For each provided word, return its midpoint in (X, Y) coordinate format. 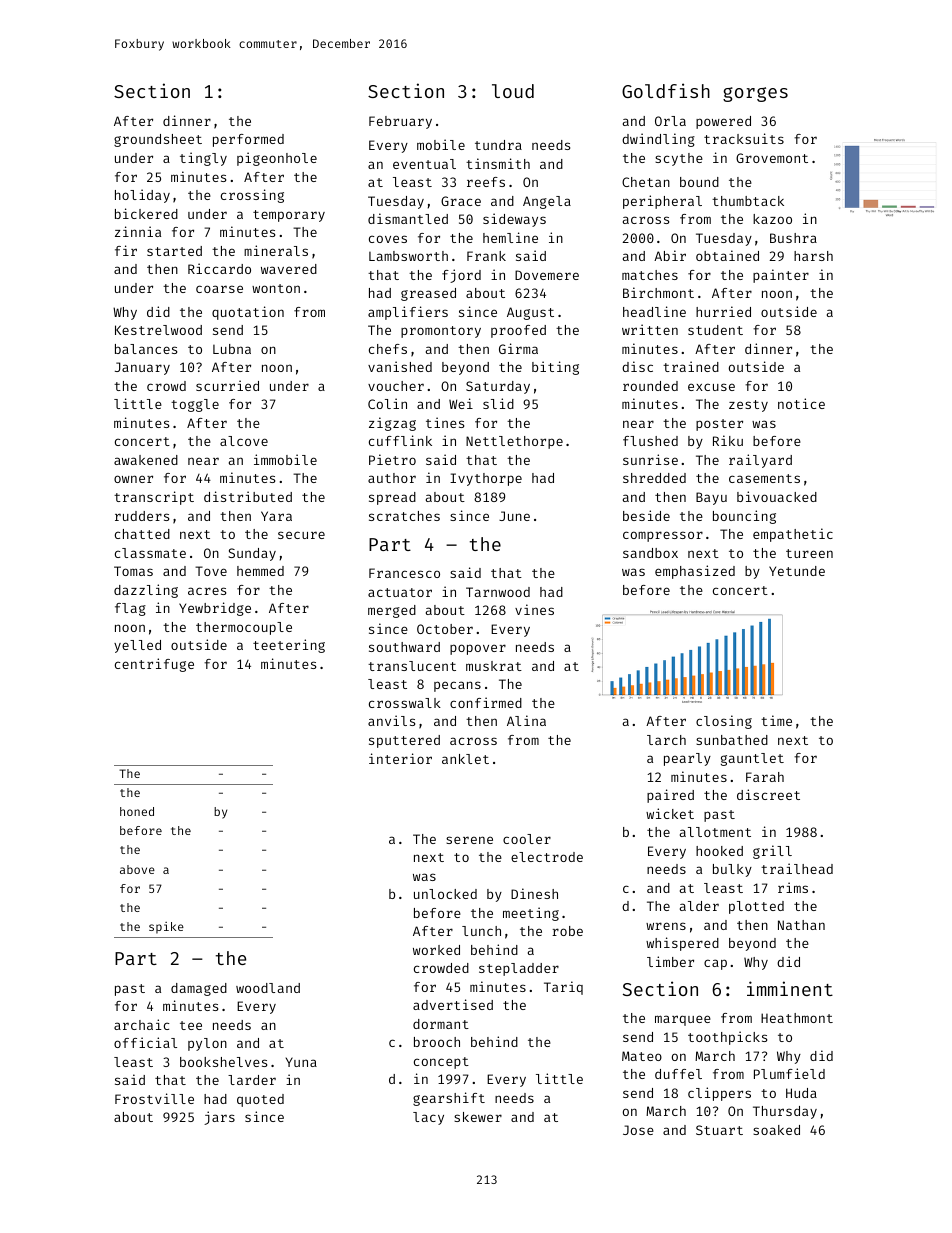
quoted (260, 1100)
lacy (428, 1118)
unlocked (445, 894)
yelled (137, 646)
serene (469, 840)
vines (534, 609)
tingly (203, 159)
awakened (146, 460)
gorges (755, 94)
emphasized (695, 572)
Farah (765, 777)
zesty (748, 406)
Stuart (719, 1130)
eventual (424, 164)
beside (646, 515)
